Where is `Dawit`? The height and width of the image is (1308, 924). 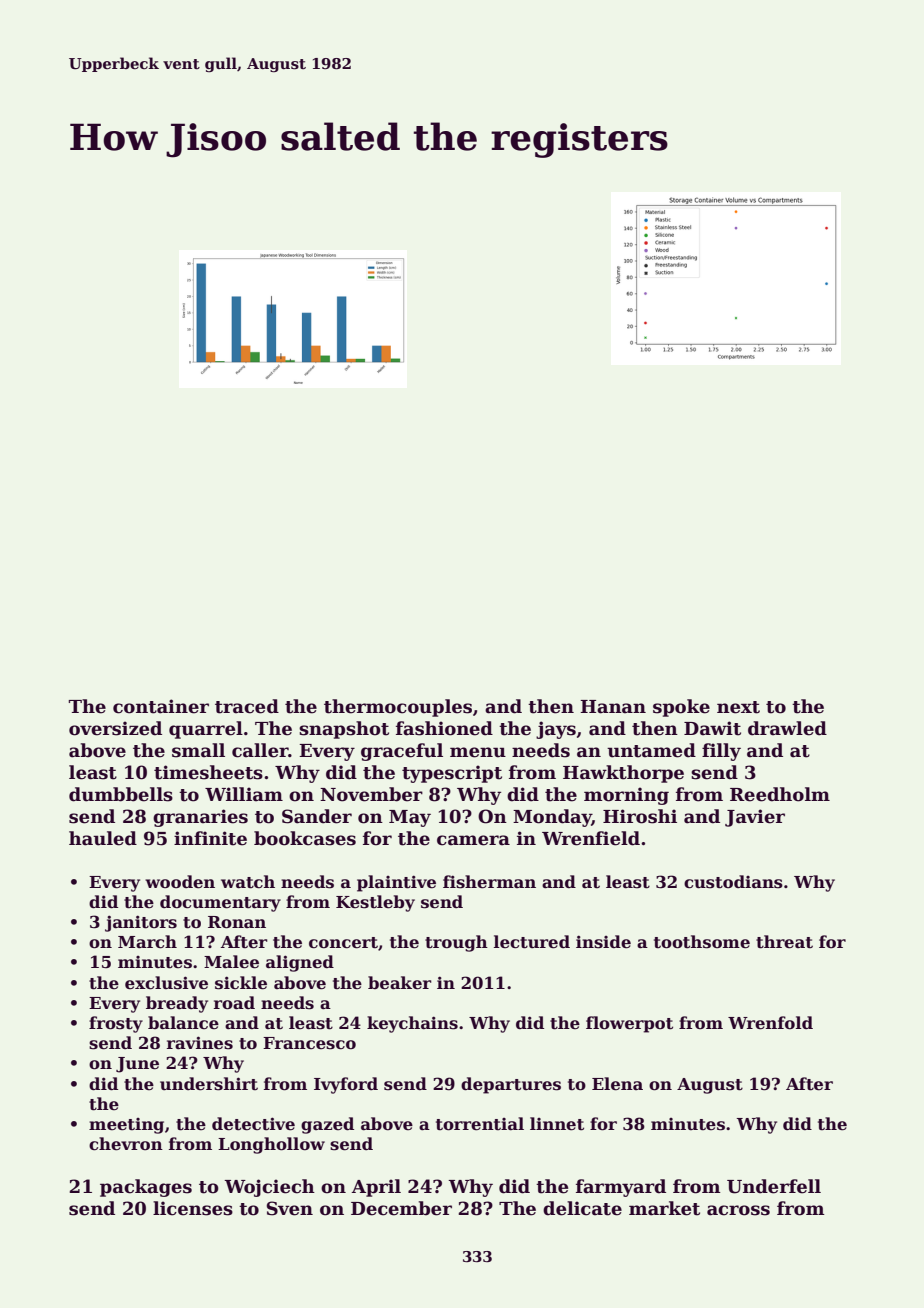 Dawit is located at coordinates (712, 728).
